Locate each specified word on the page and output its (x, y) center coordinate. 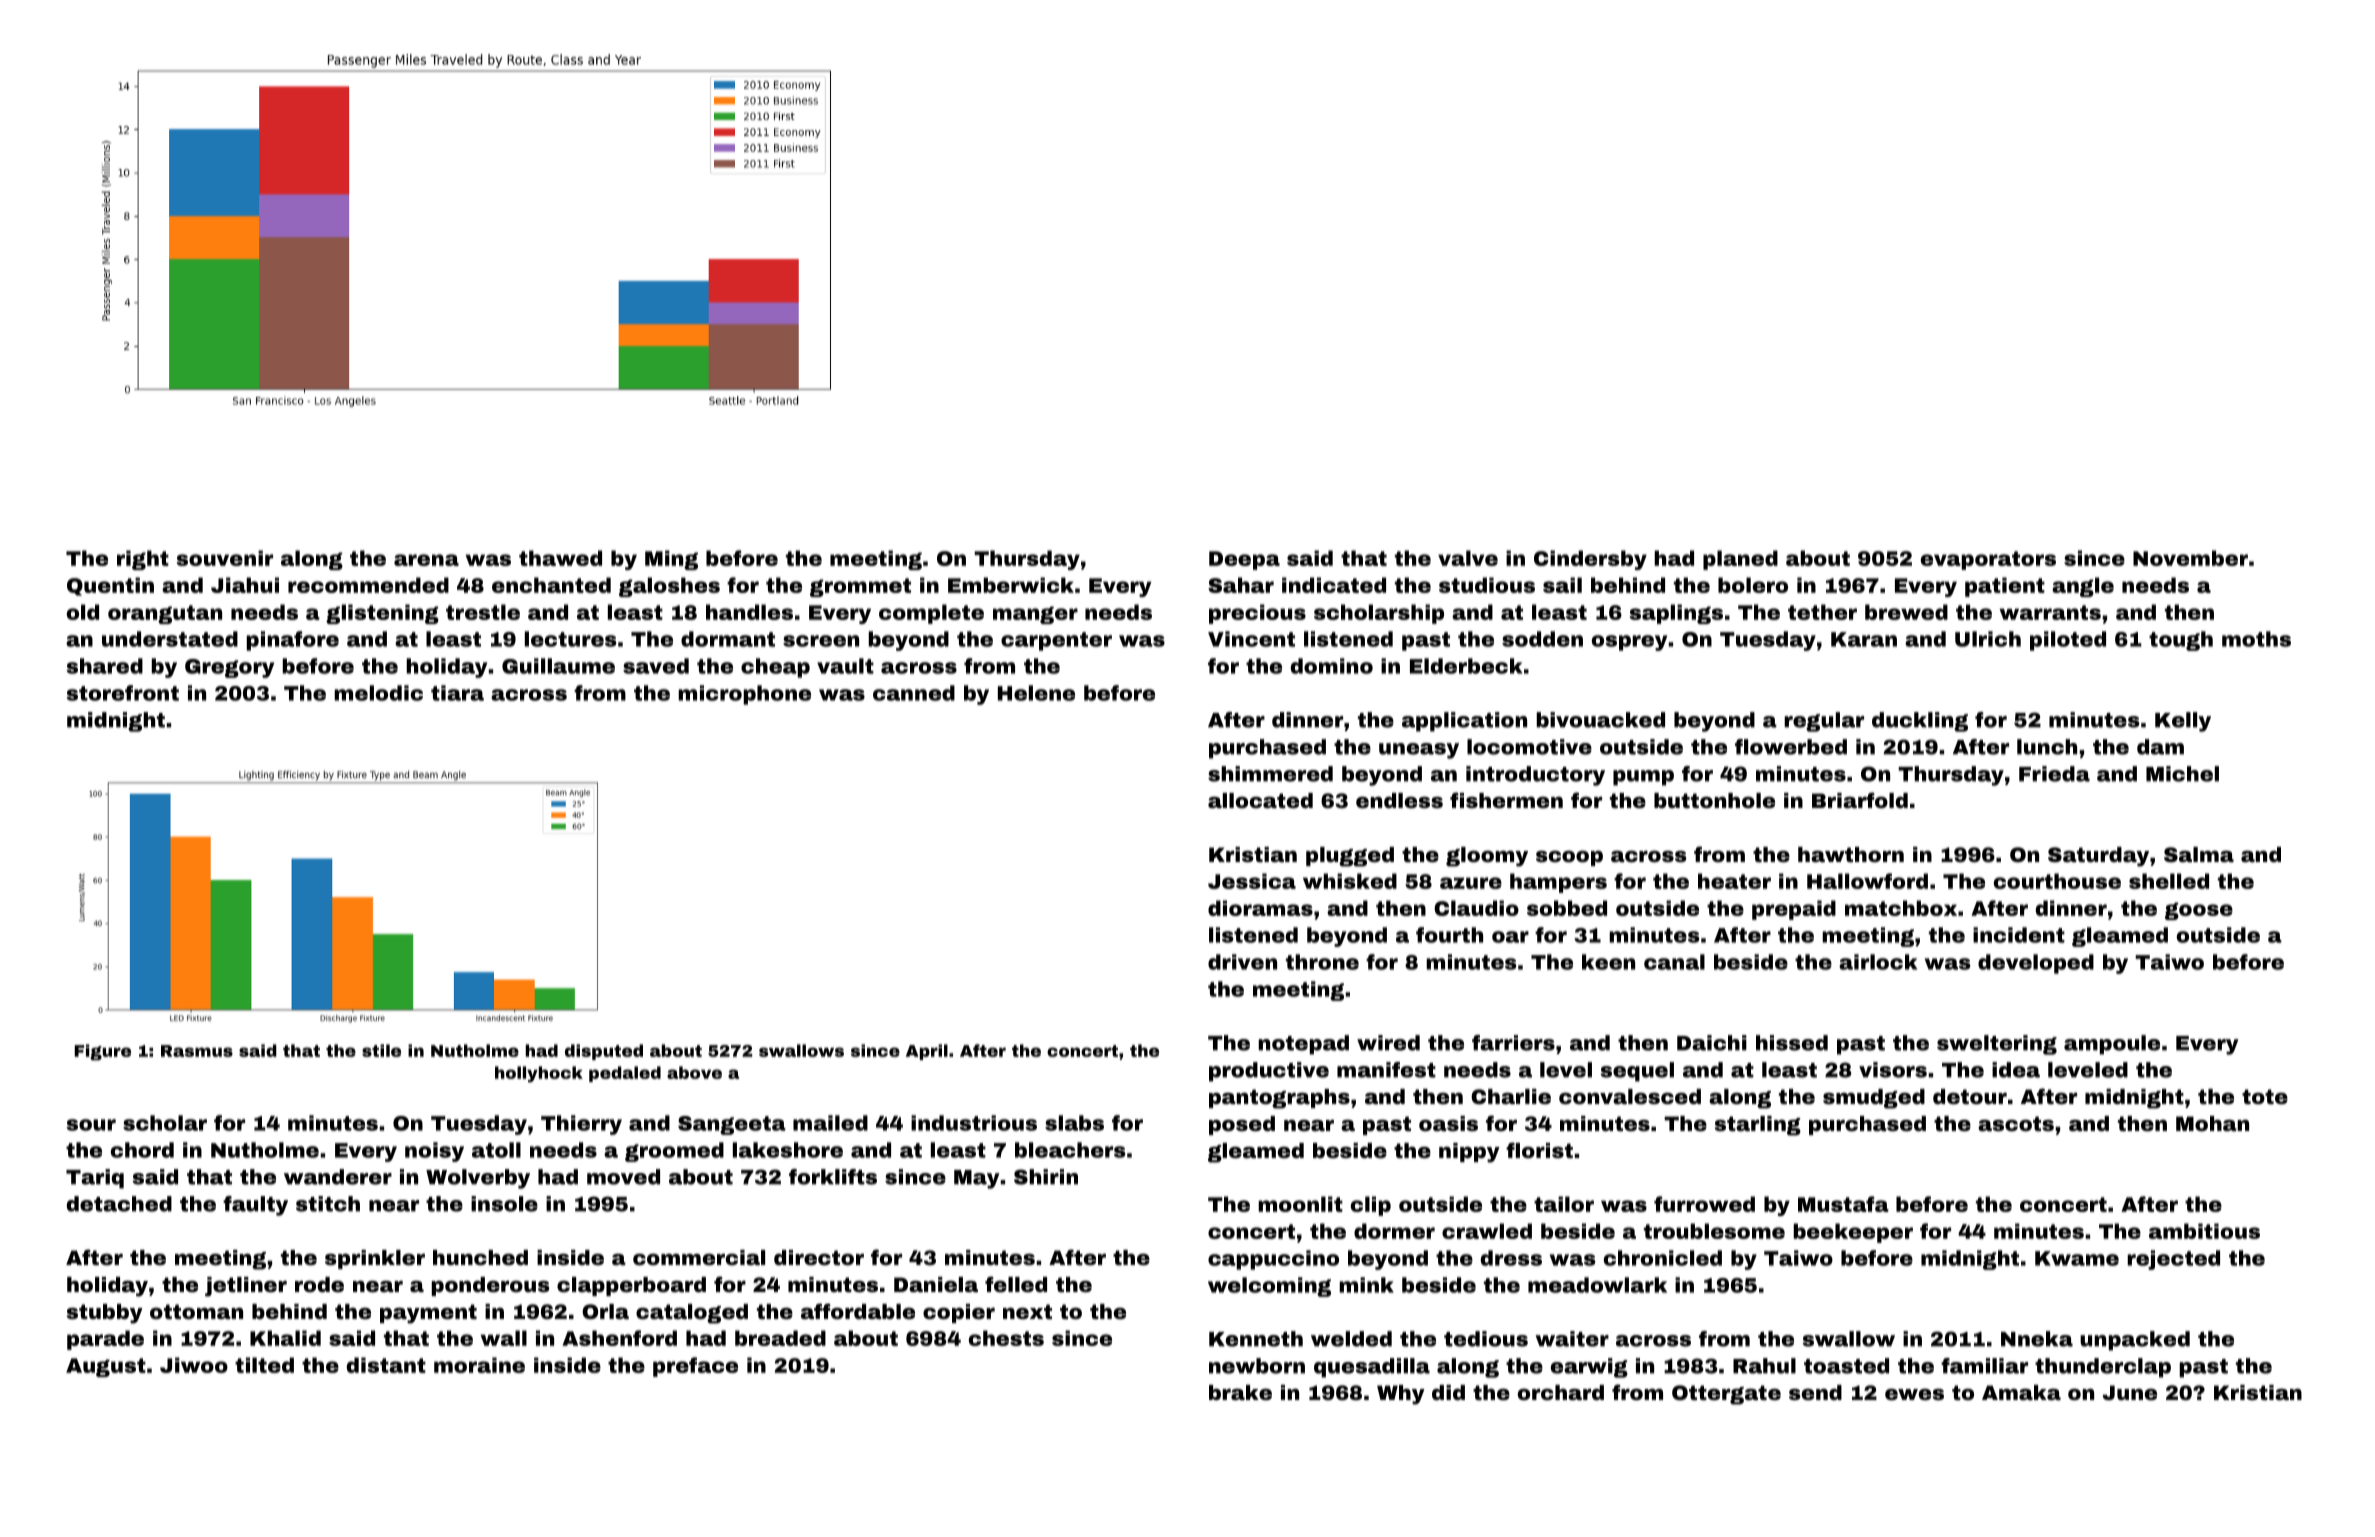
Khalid (285, 1338)
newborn (1257, 1366)
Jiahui (245, 585)
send (1815, 1392)
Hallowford (1867, 881)
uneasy (1419, 751)
